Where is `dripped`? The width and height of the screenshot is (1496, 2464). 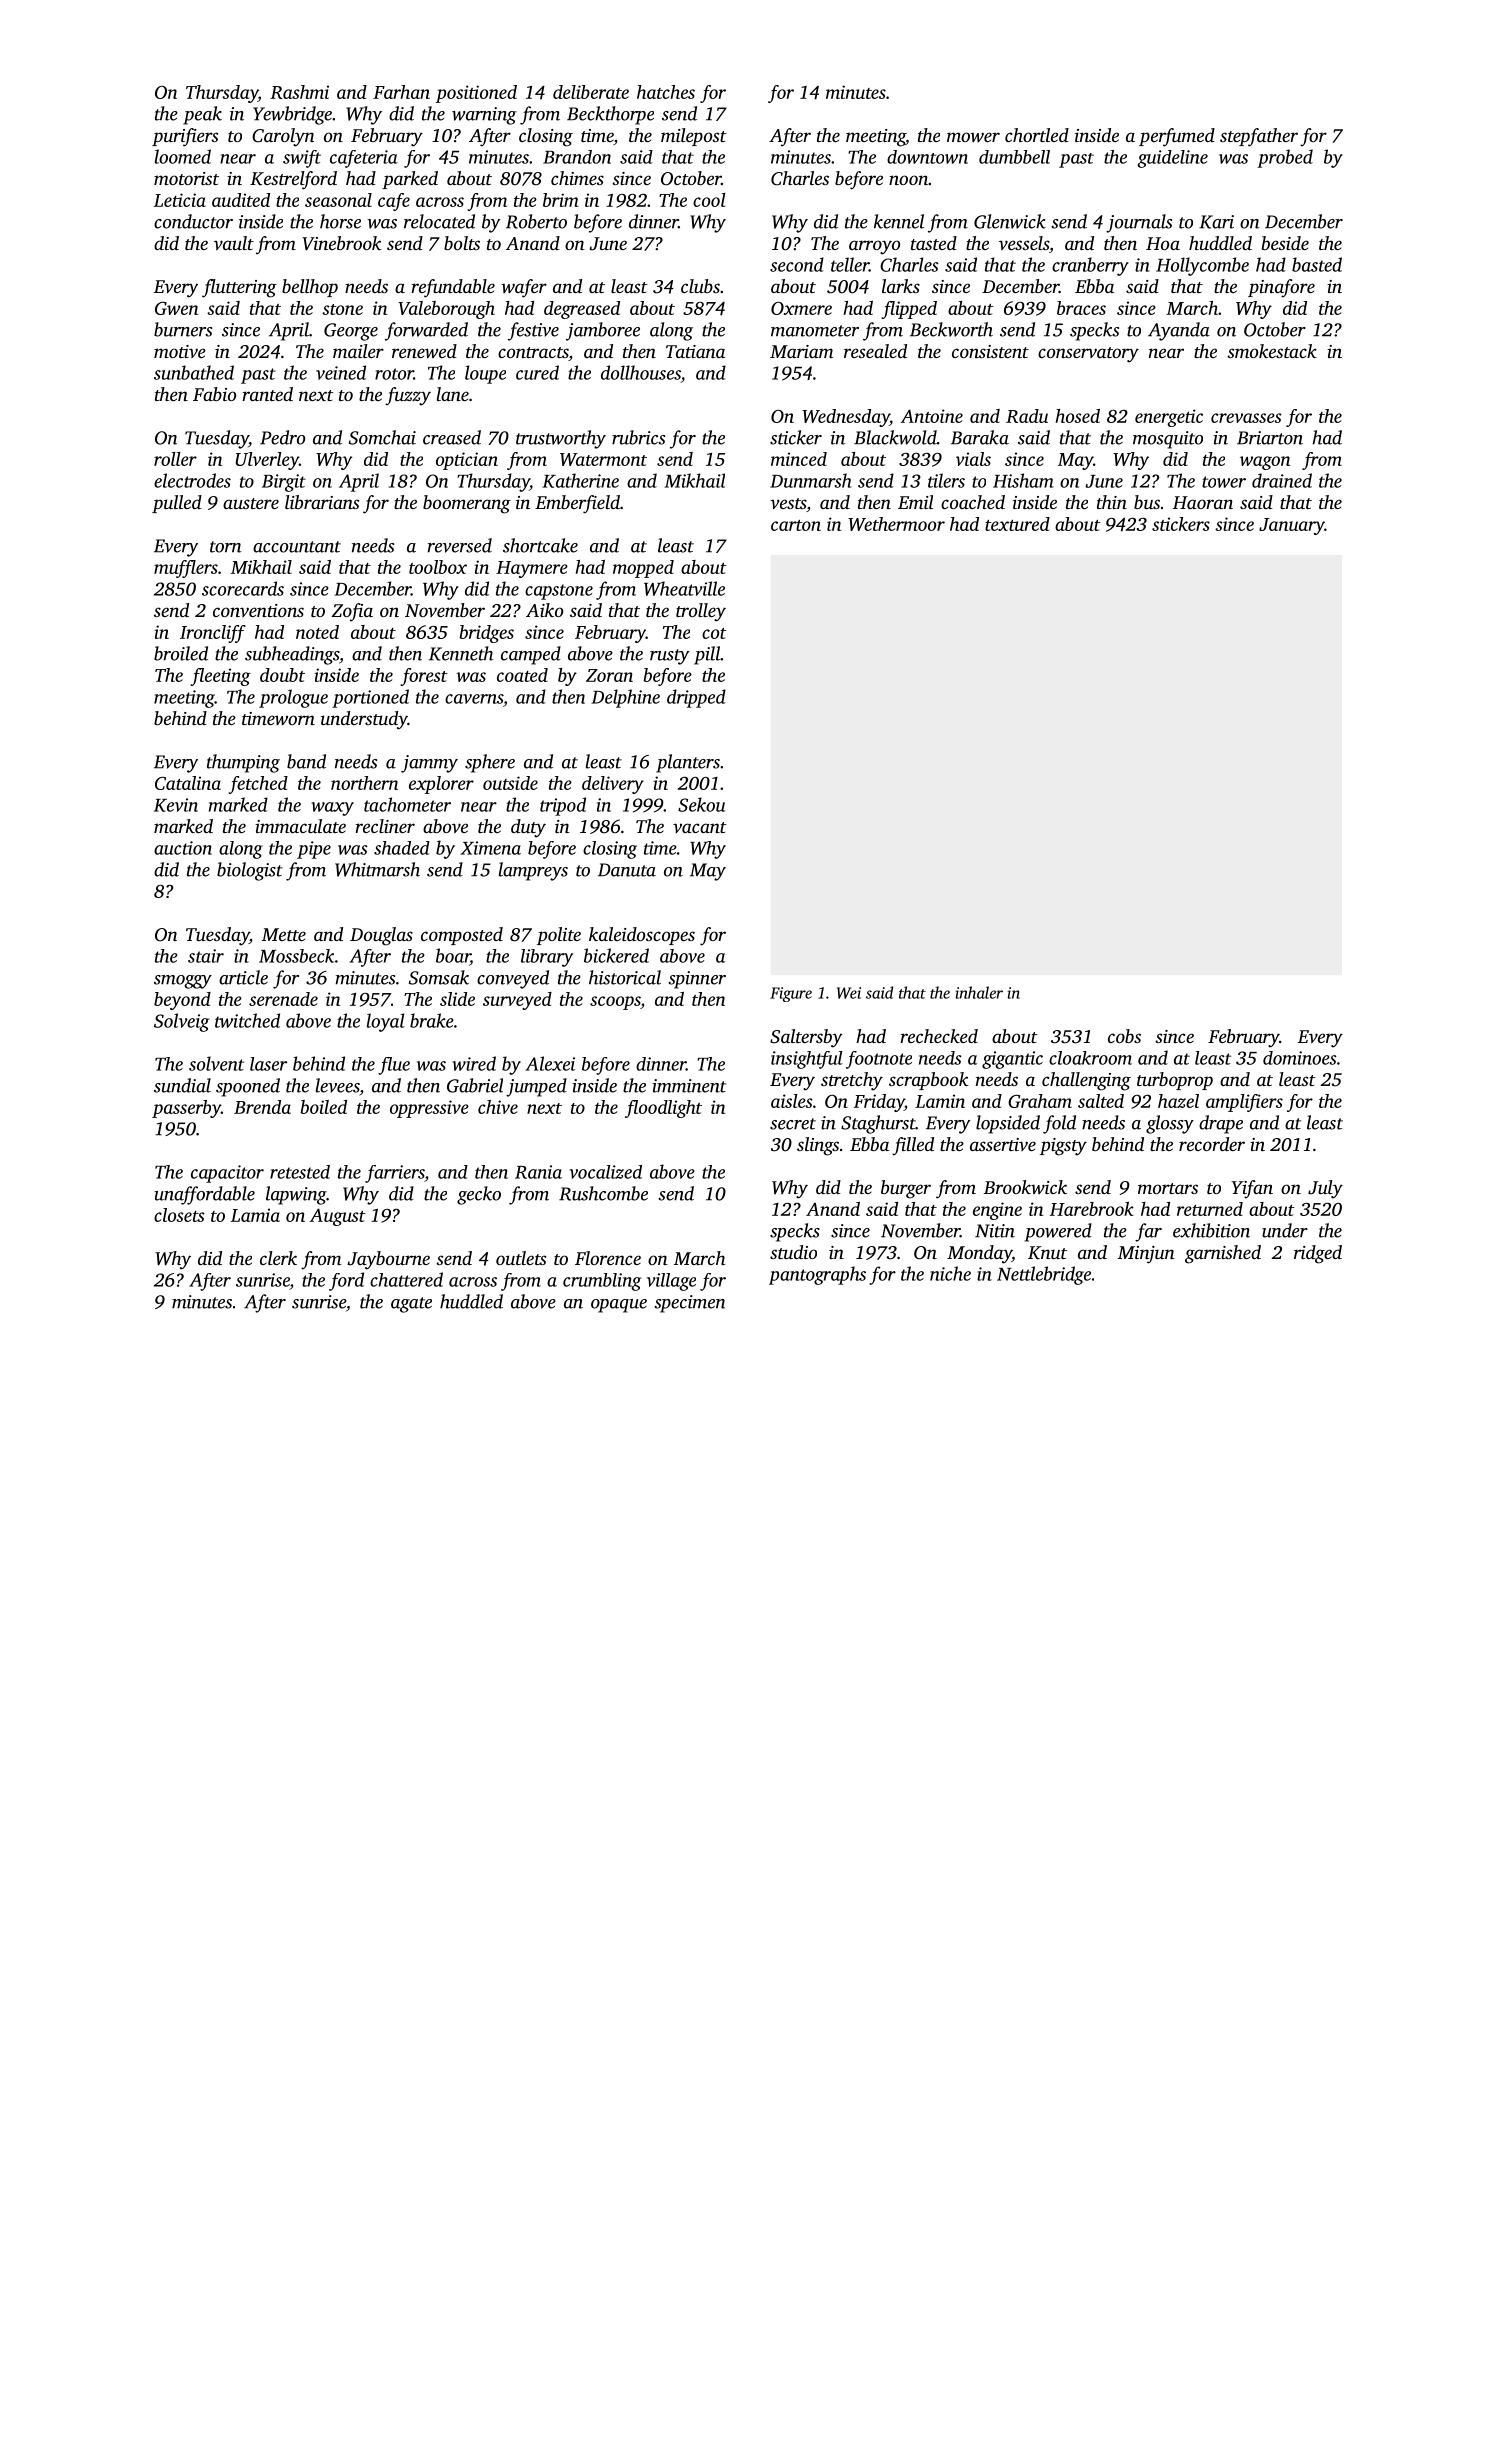 dripped is located at coordinates (696, 698).
